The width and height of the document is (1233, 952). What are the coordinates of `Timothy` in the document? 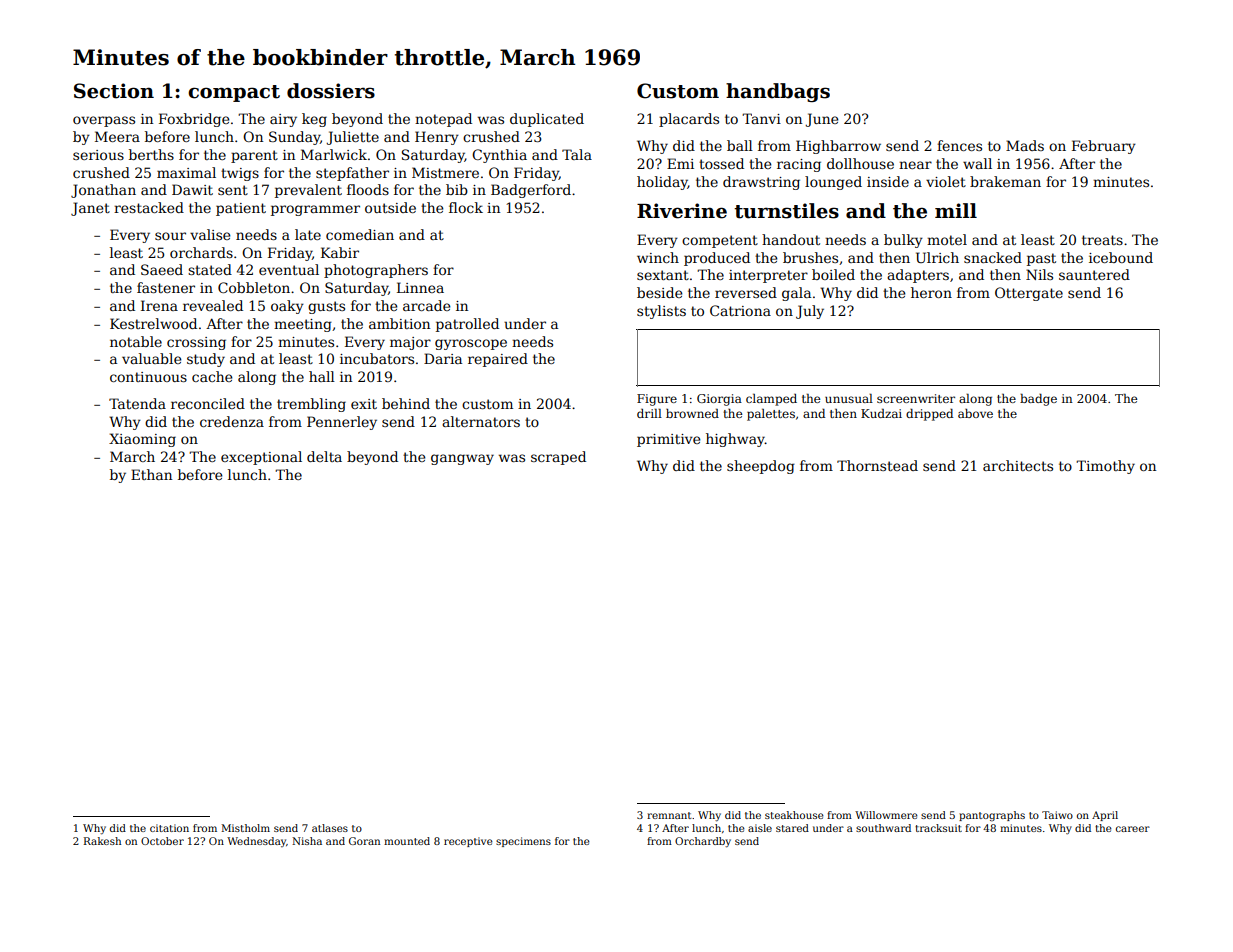 It's located at (1105, 467).
